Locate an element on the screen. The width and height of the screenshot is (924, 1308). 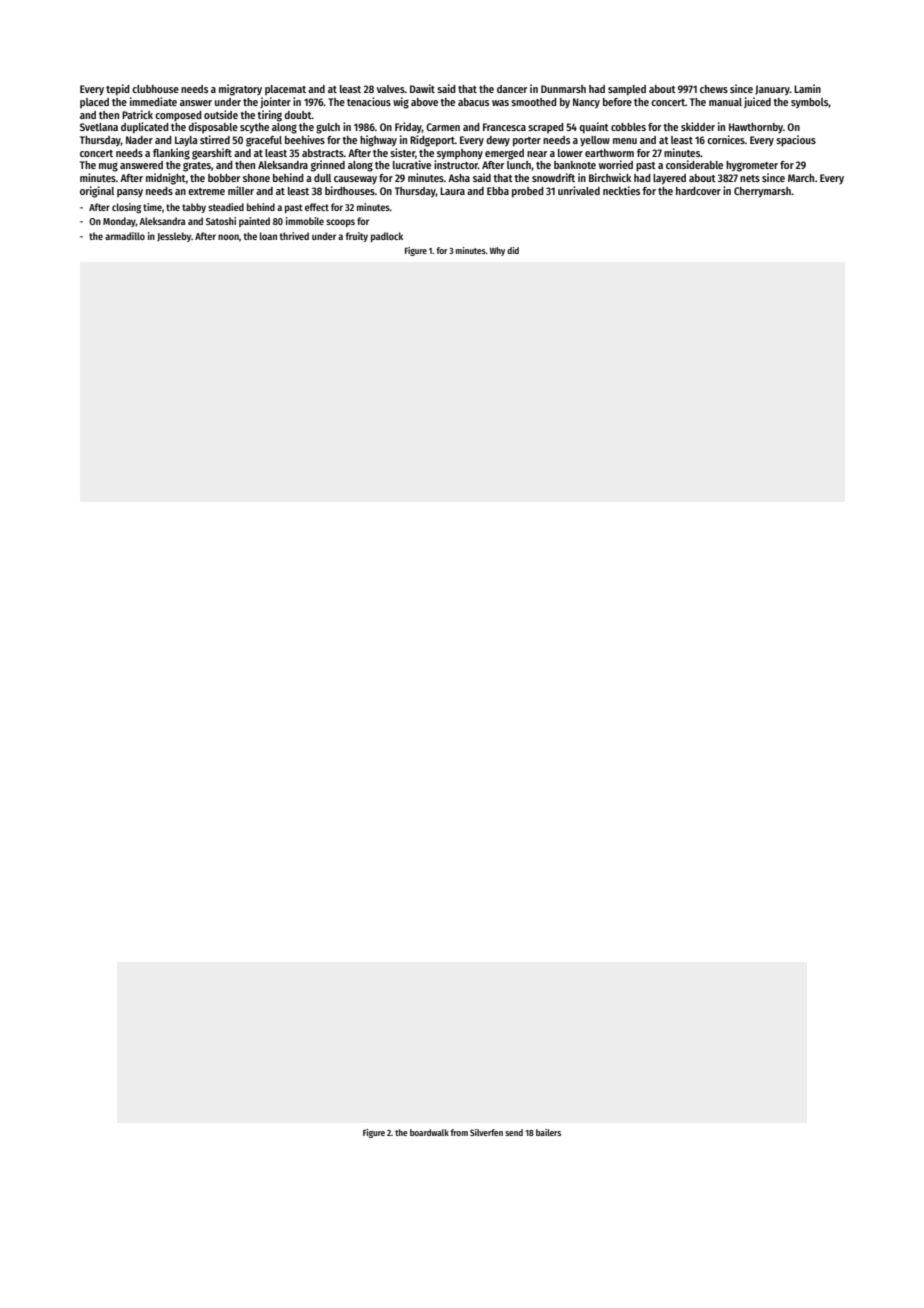
noon is located at coordinates (228, 237).
